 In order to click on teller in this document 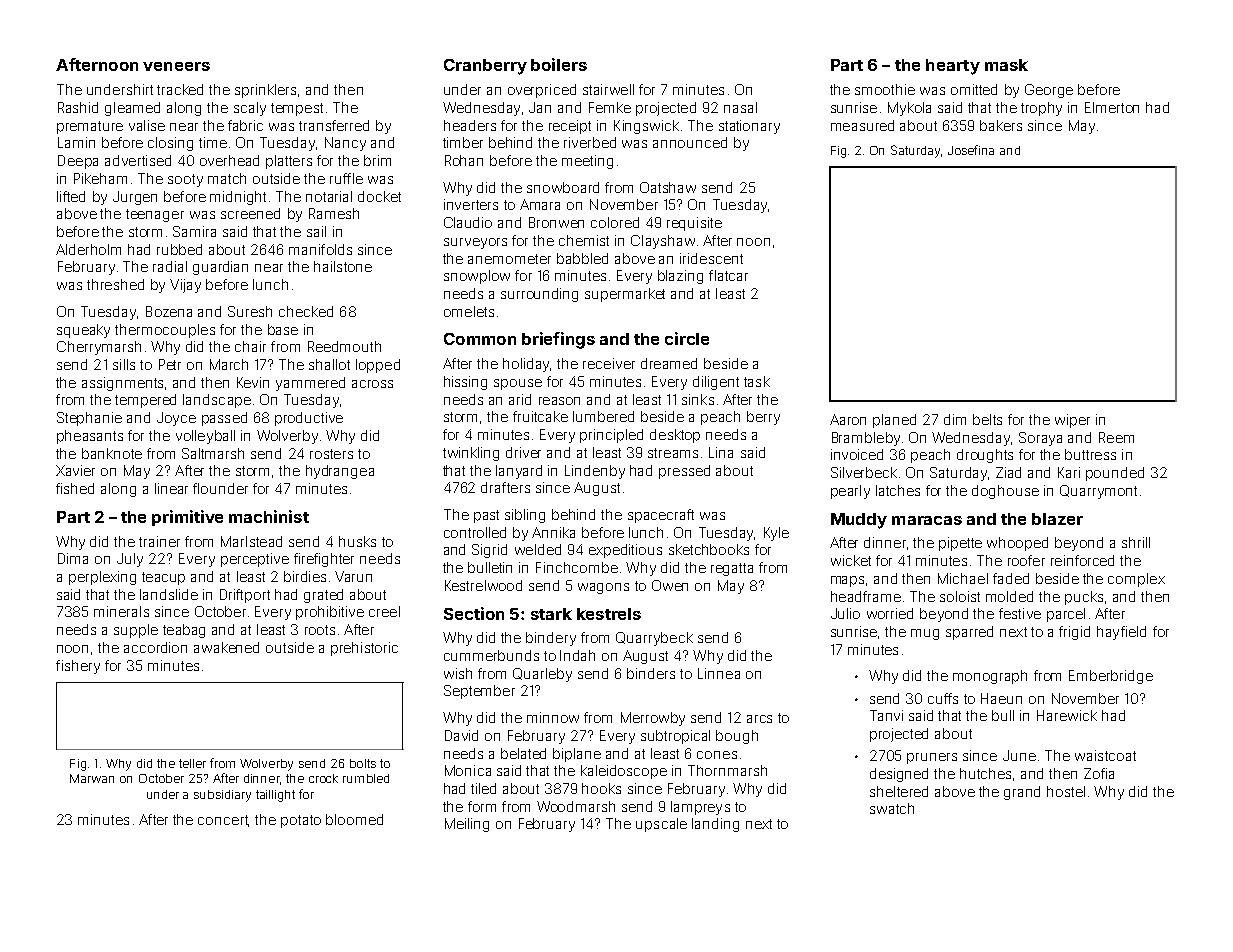, I will do `click(192, 763)`.
